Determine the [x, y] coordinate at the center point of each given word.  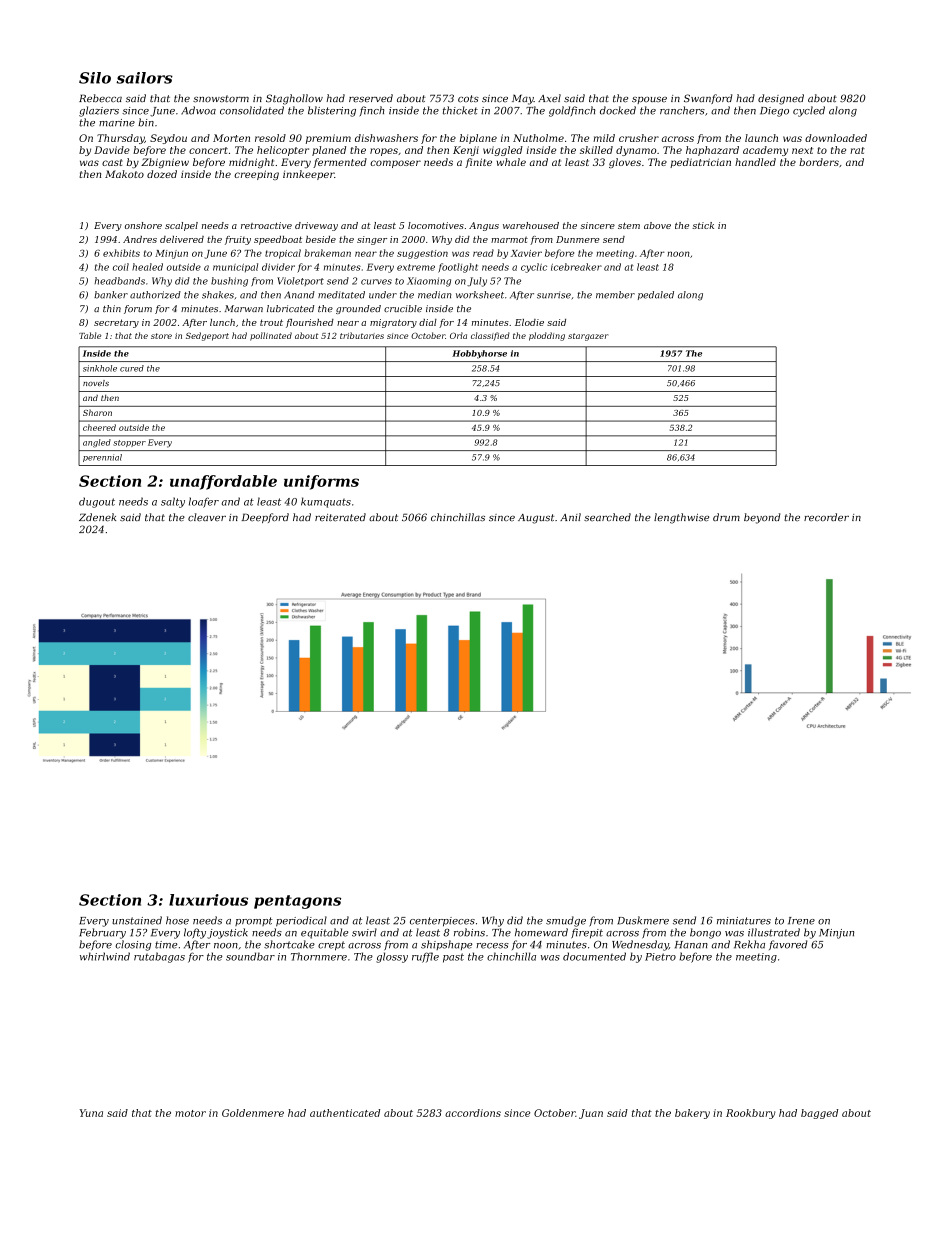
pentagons [297, 902]
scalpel [181, 226]
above [657, 225]
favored [788, 945]
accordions [473, 1113]
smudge [566, 921]
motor [190, 1113]
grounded [358, 309]
